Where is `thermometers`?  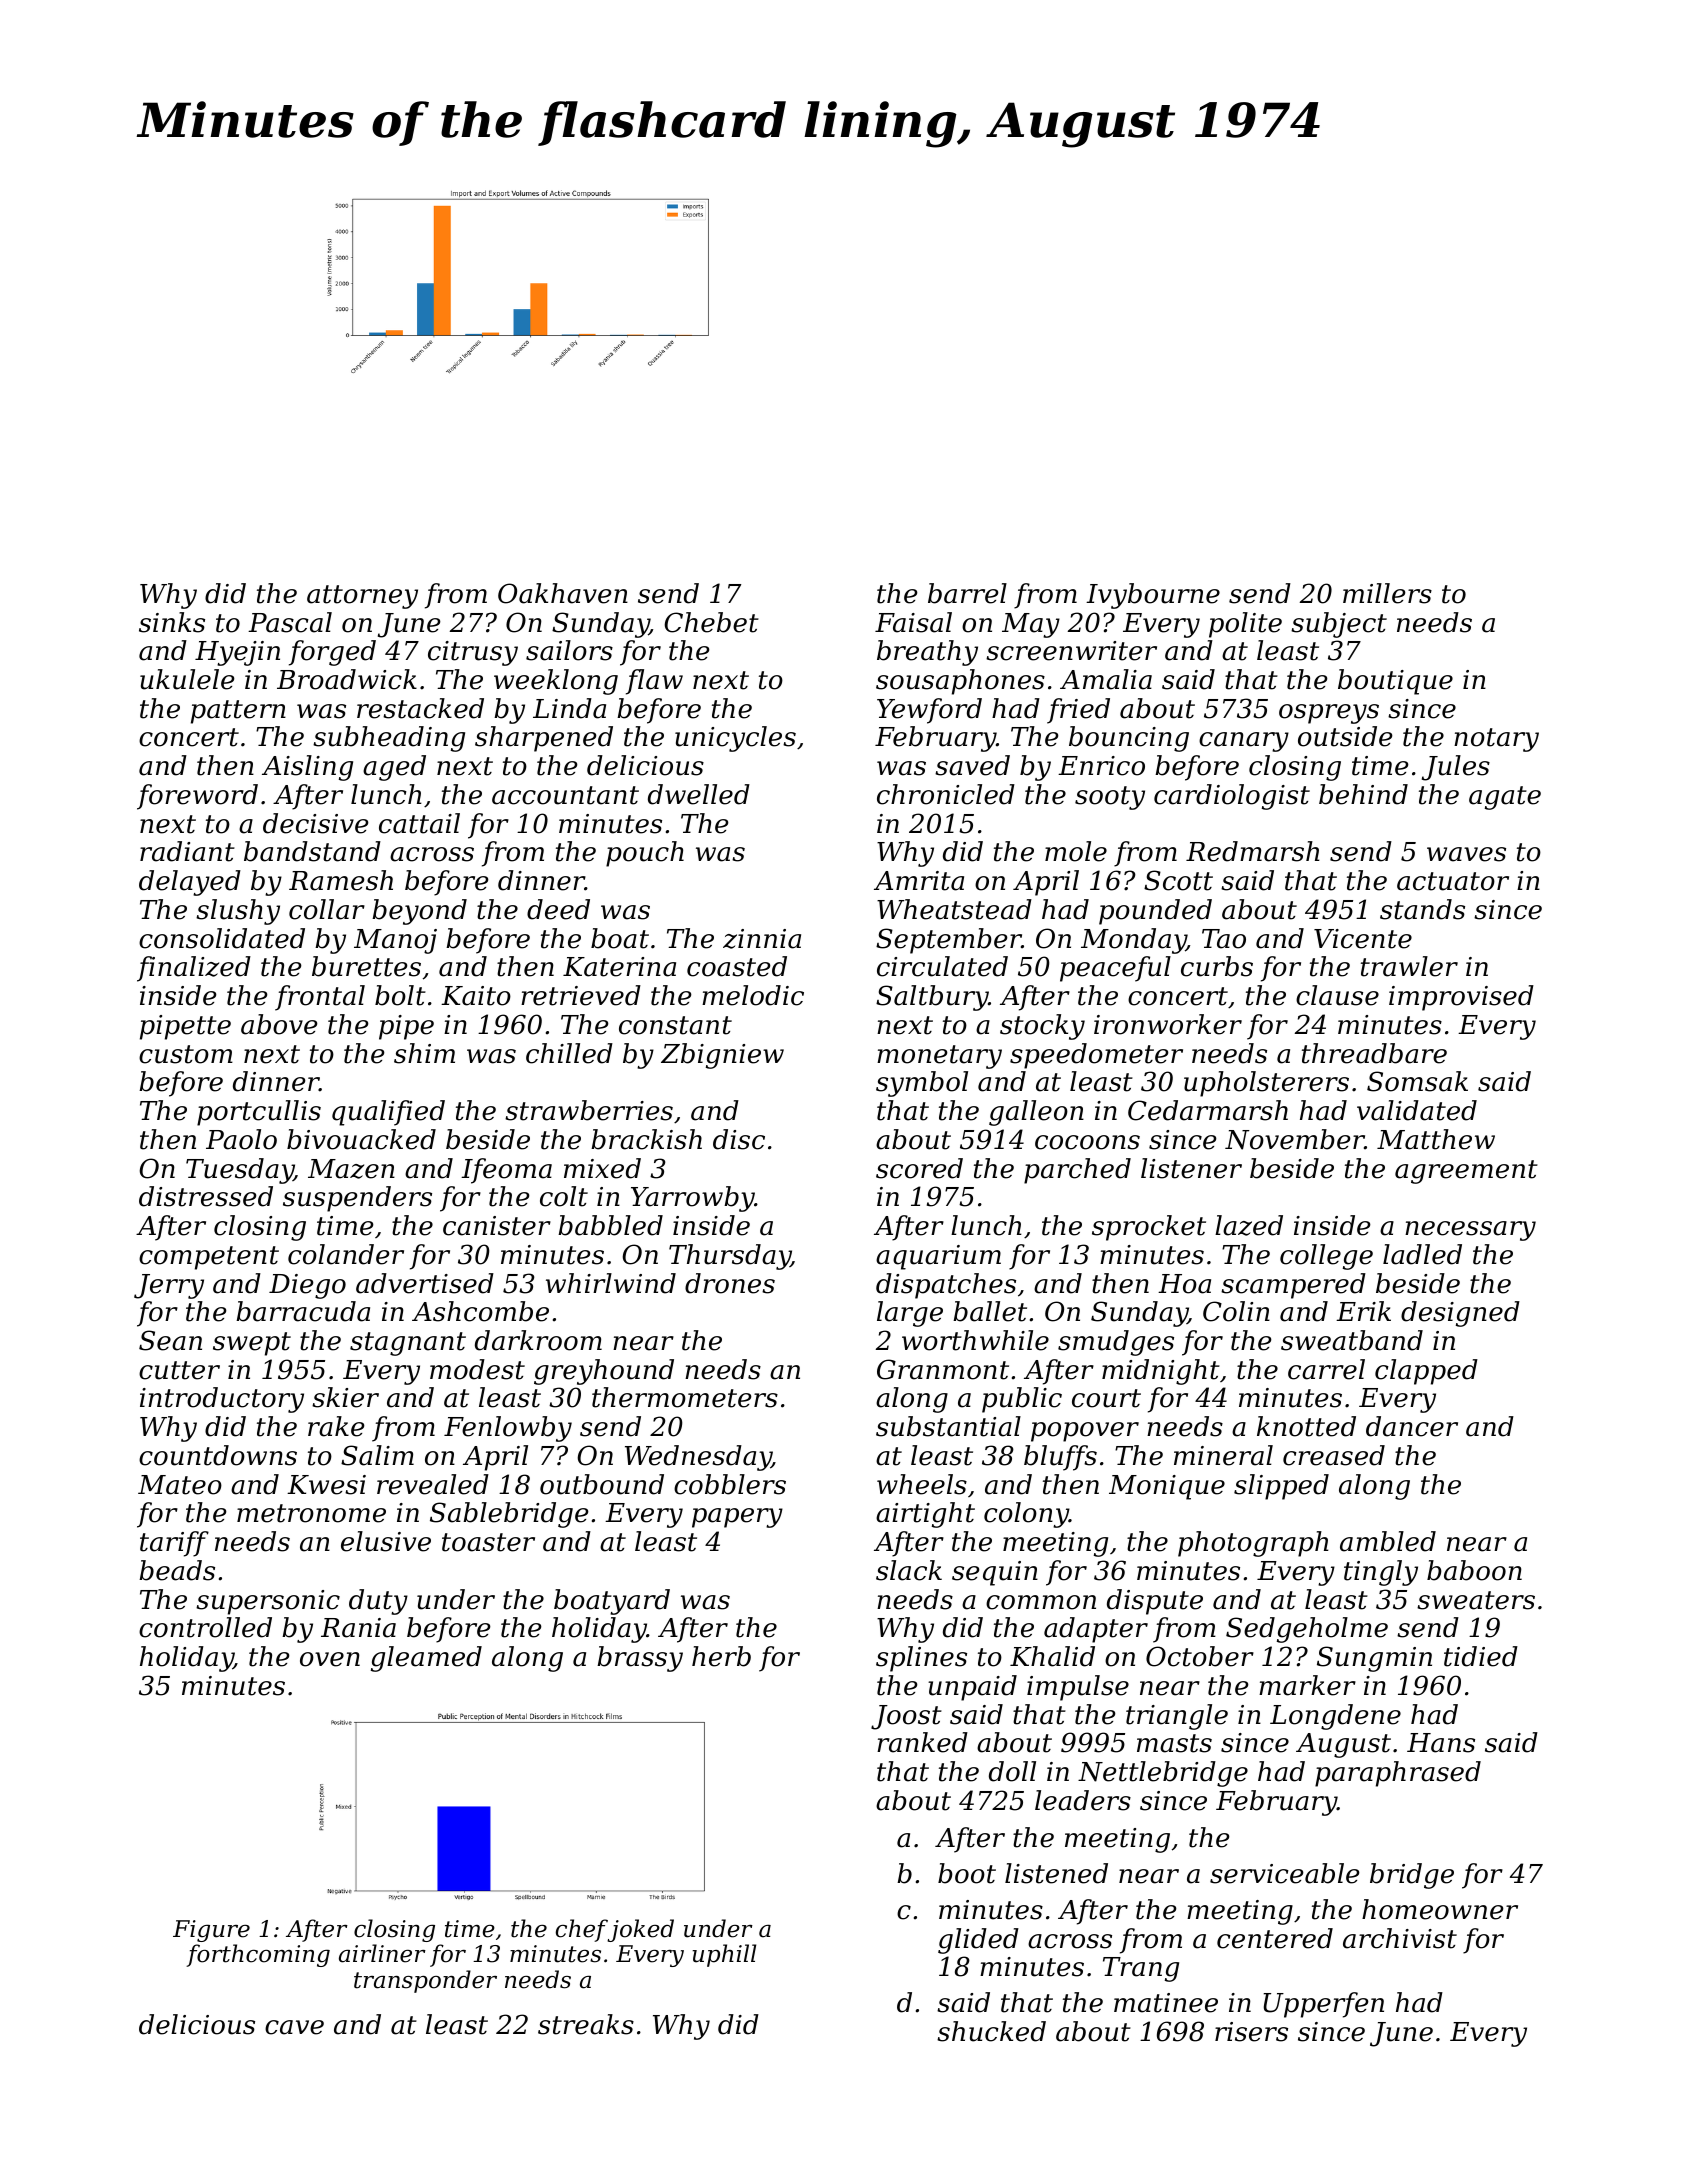 thermometers is located at coordinates (685, 1397).
